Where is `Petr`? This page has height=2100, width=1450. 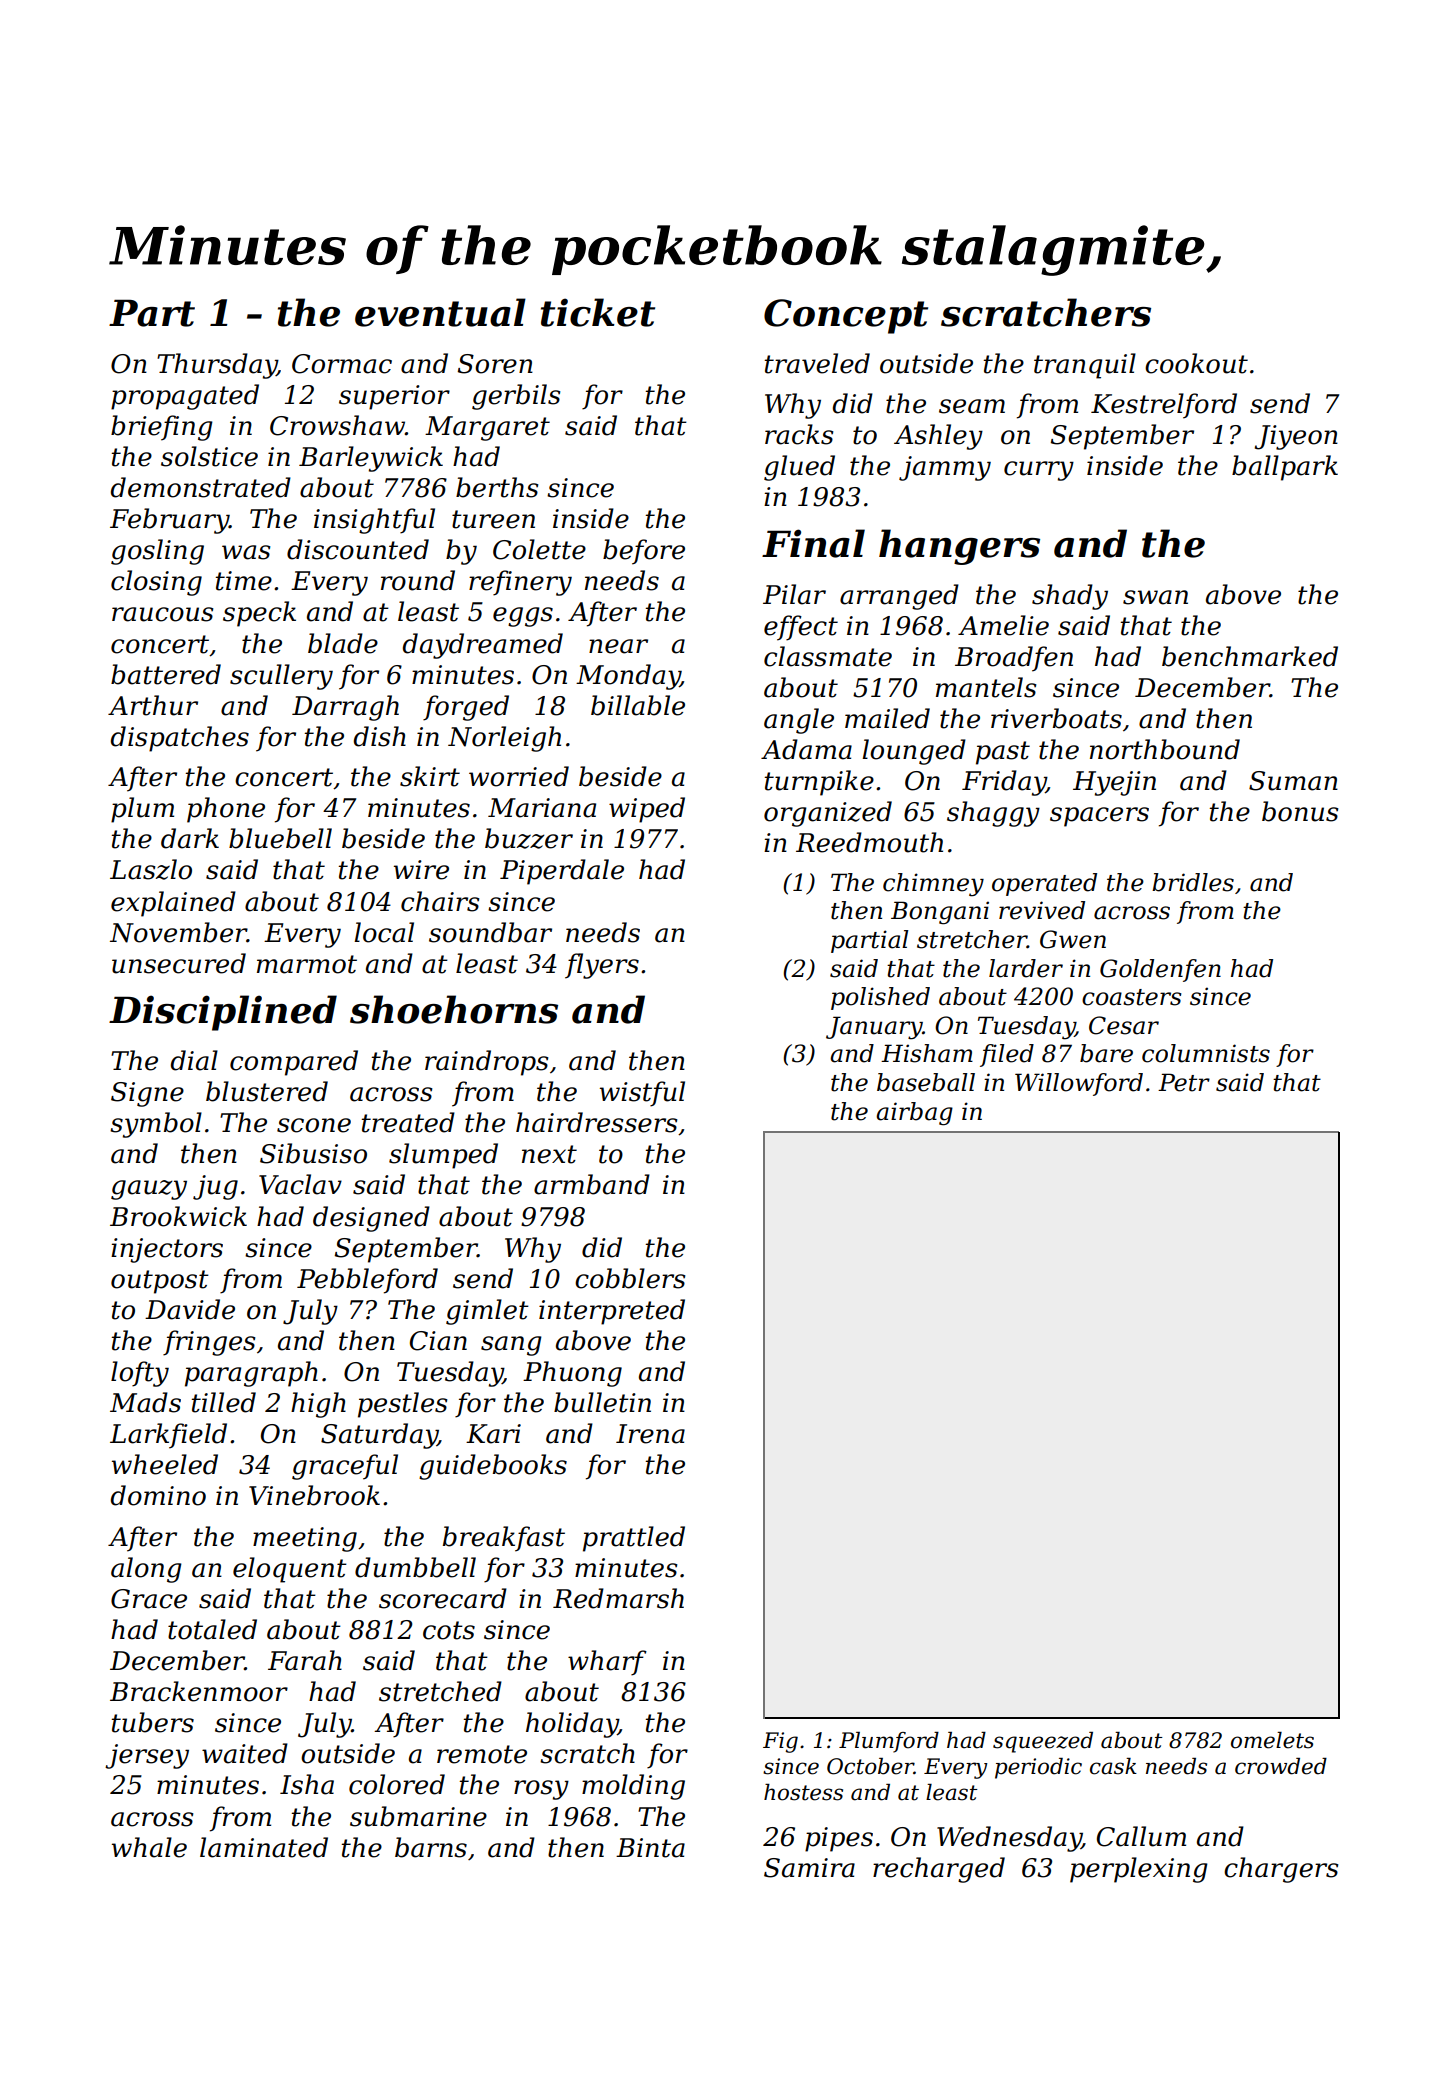 Petr is located at coordinates (1184, 1082).
